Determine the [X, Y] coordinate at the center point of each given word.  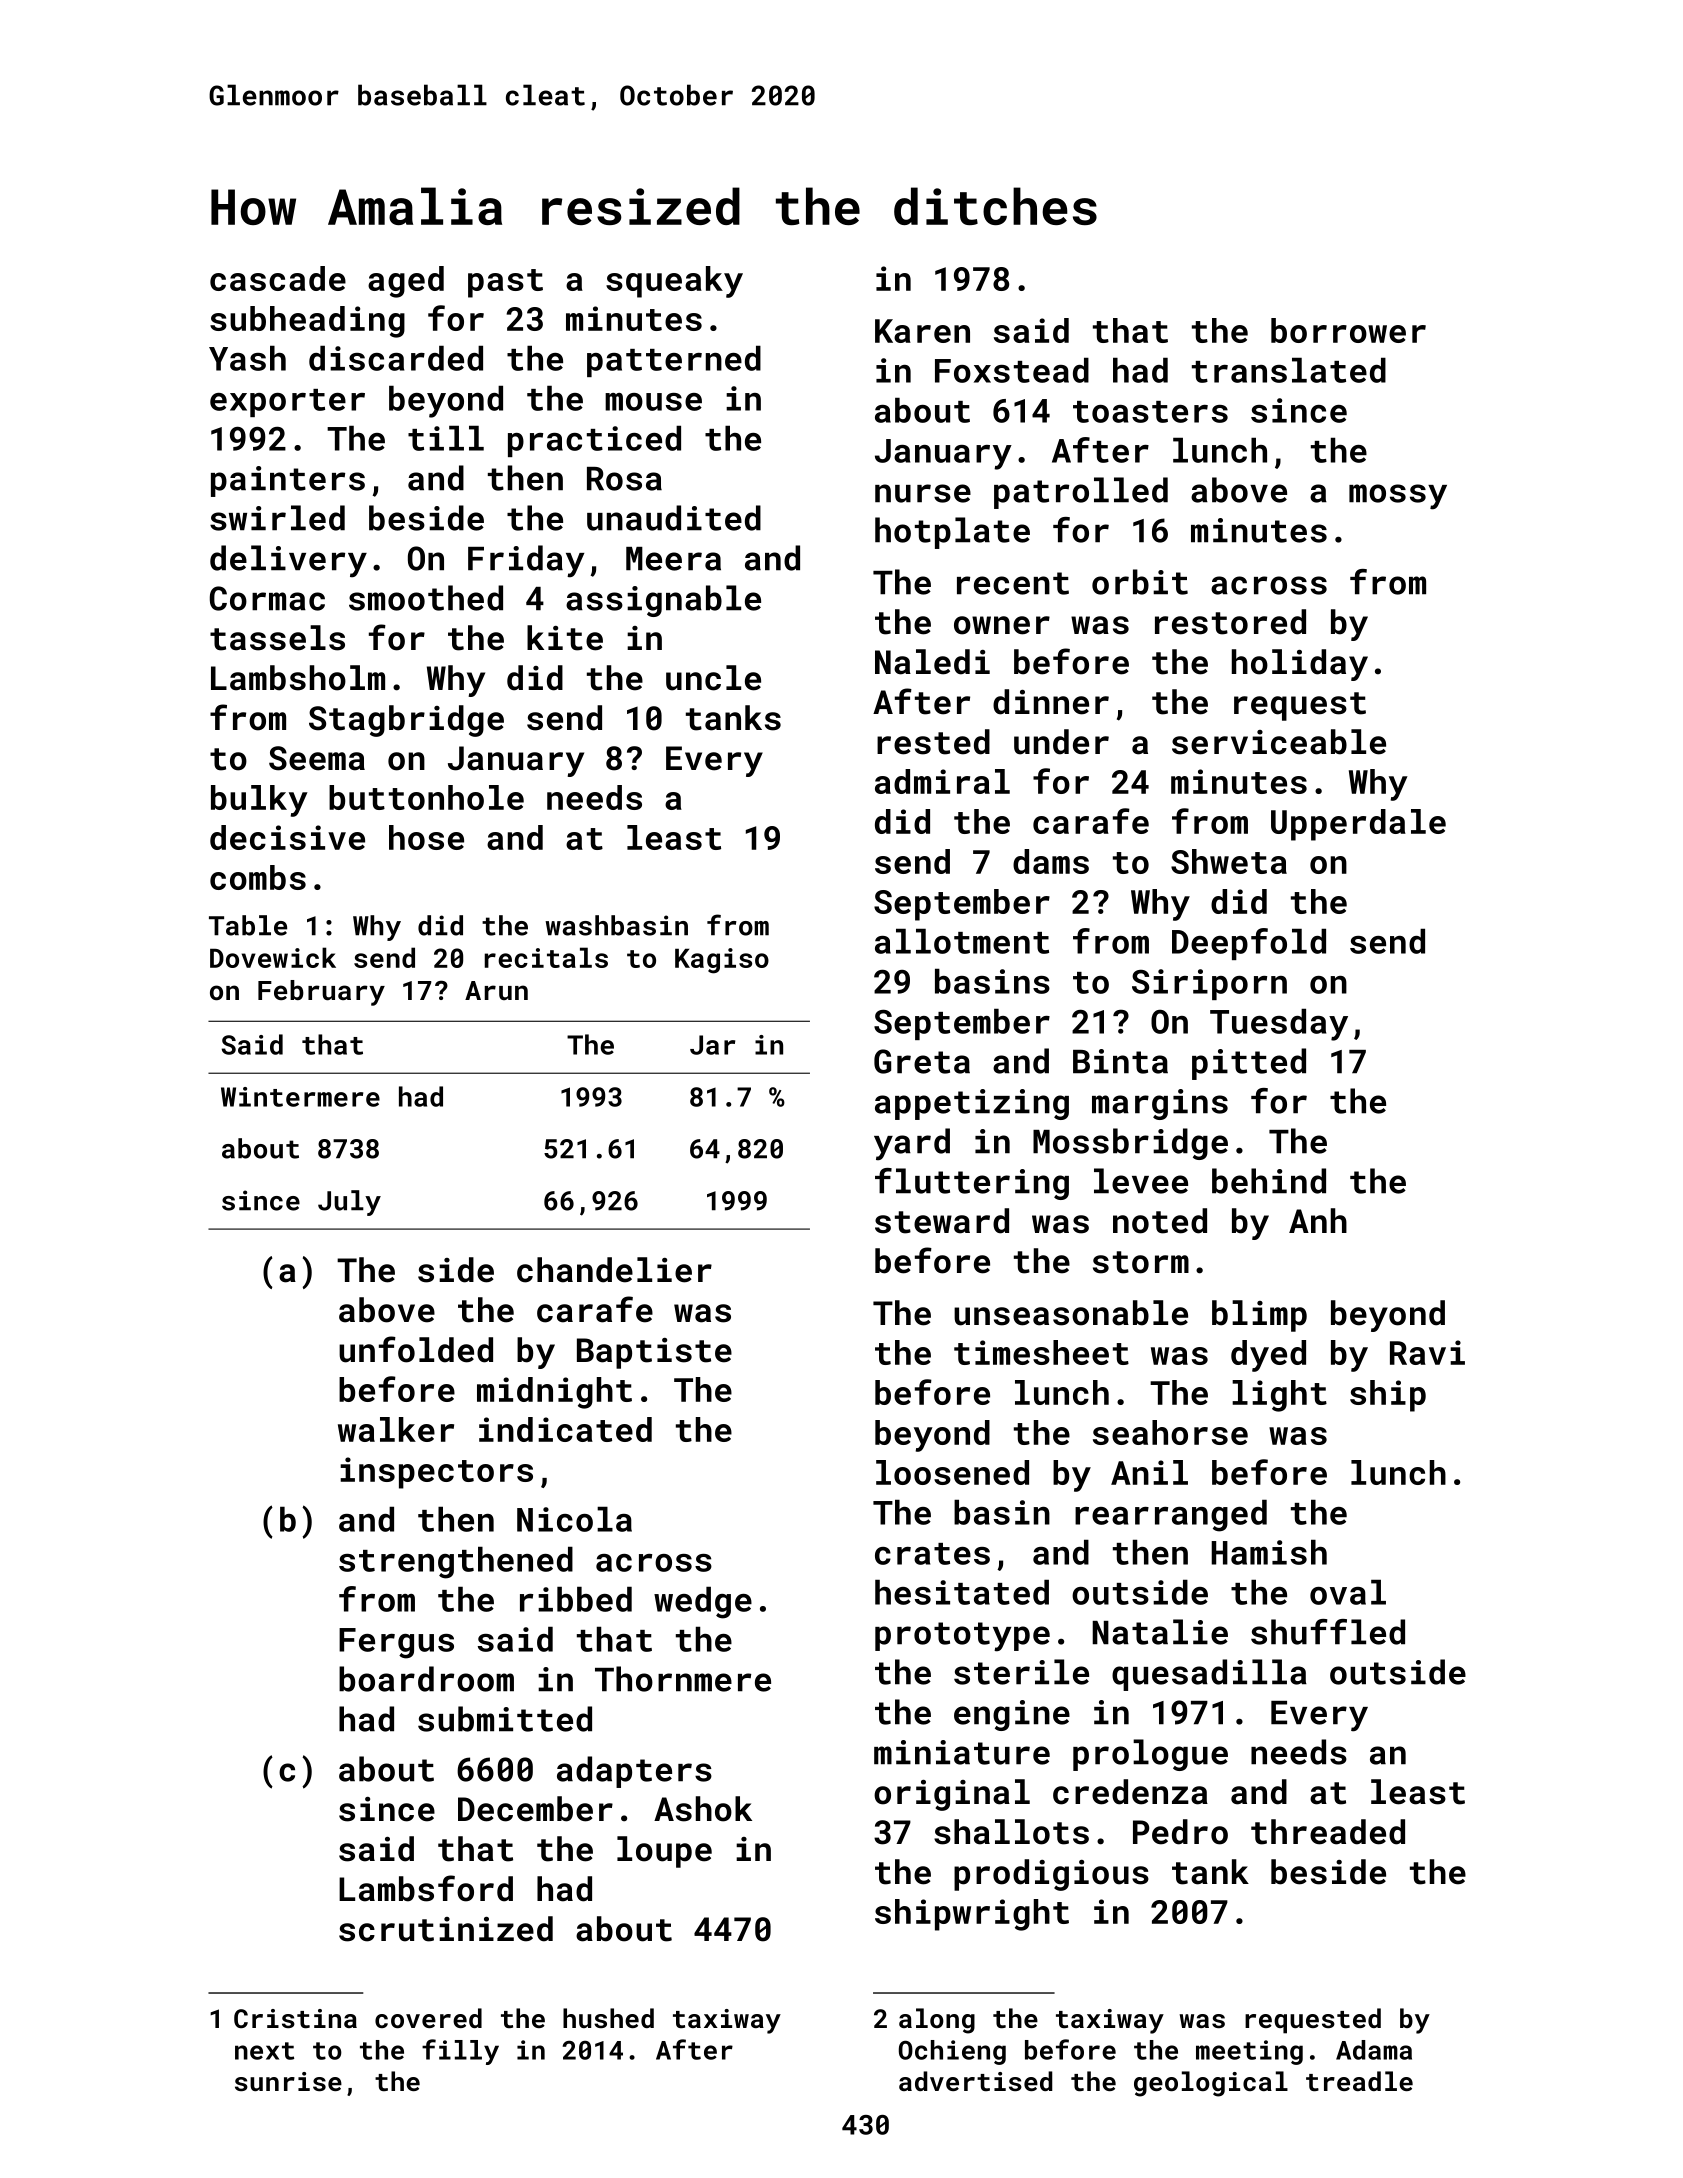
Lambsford [426, 1888]
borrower [1348, 330]
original [952, 1795]
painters [288, 481]
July [349, 1203]
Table [248, 925]
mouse [653, 402]
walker [396, 1429]
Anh [1318, 1220]
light [1279, 1396]
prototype [962, 1637]
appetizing [972, 1104]
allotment [962, 941]
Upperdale [1358, 825]
